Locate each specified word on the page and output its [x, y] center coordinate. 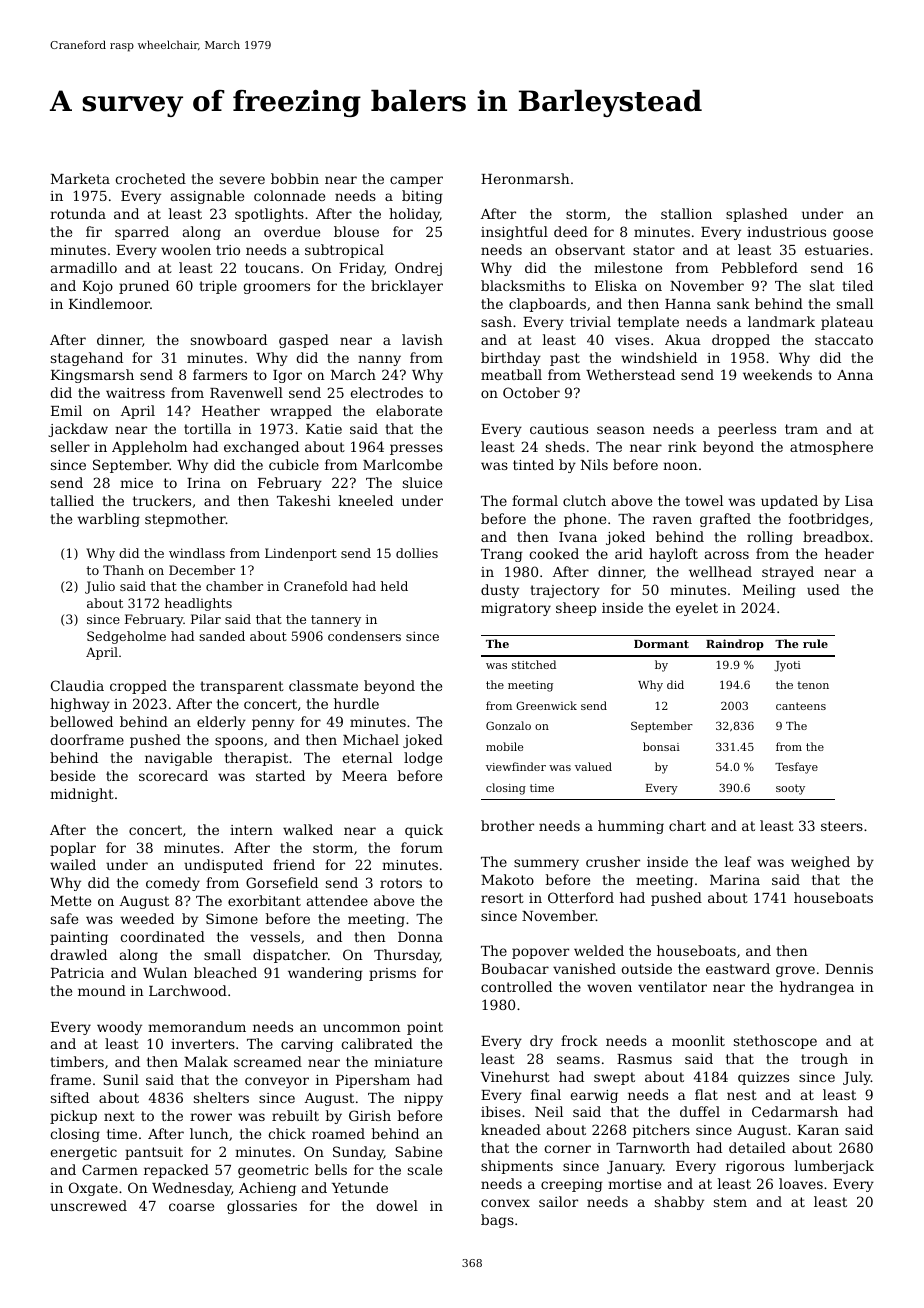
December [202, 570]
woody [119, 1028]
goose [853, 234]
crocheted [150, 178]
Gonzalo [508, 725]
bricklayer [407, 287]
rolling [770, 538]
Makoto [507, 879]
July [857, 1078]
